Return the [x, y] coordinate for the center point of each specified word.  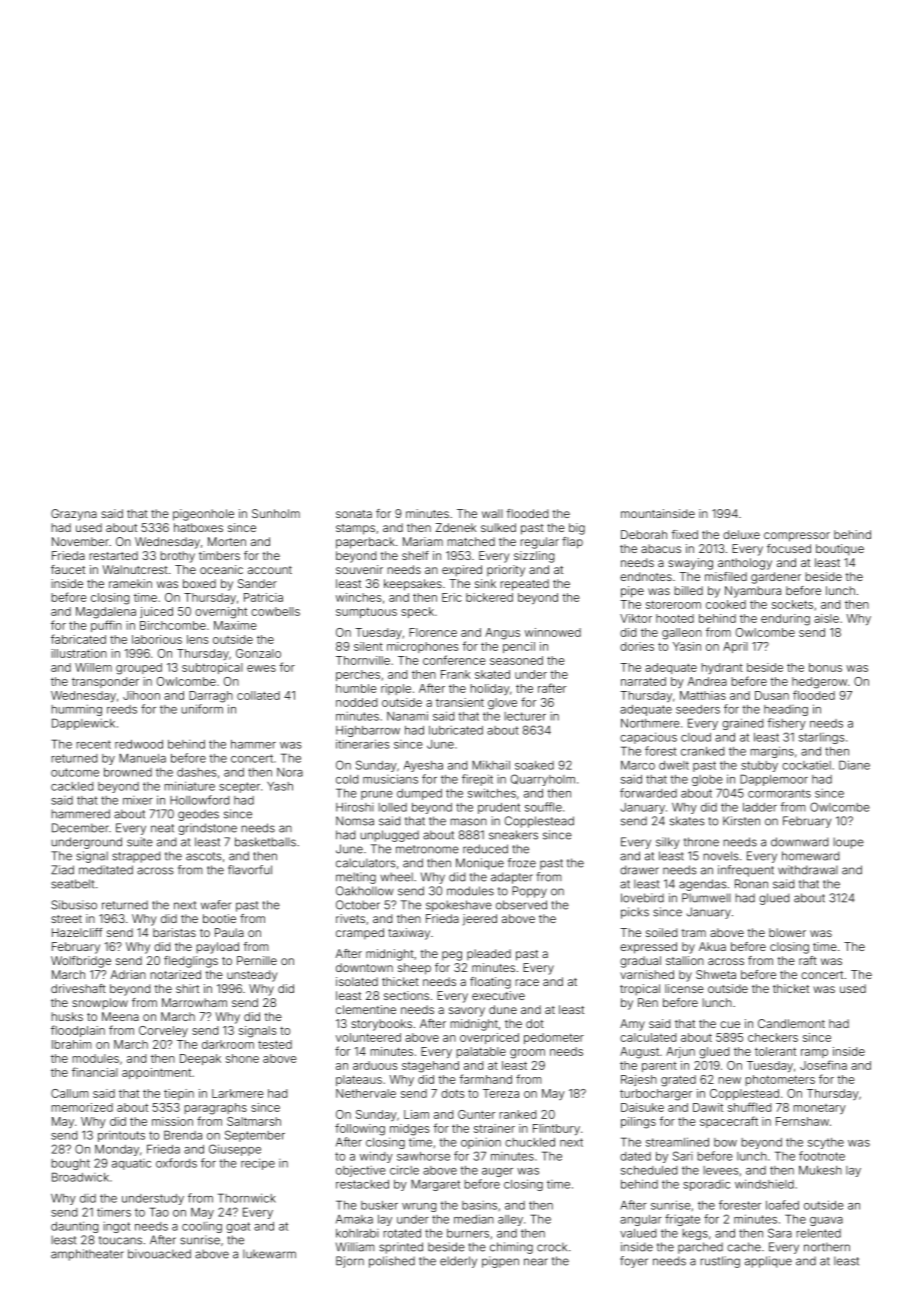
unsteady [252, 976]
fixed [685, 534]
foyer [634, 1262]
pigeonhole [203, 515]
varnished [647, 974]
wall [492, 513]
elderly [458, 1262]
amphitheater [87, 1255]
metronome [427, 849]
